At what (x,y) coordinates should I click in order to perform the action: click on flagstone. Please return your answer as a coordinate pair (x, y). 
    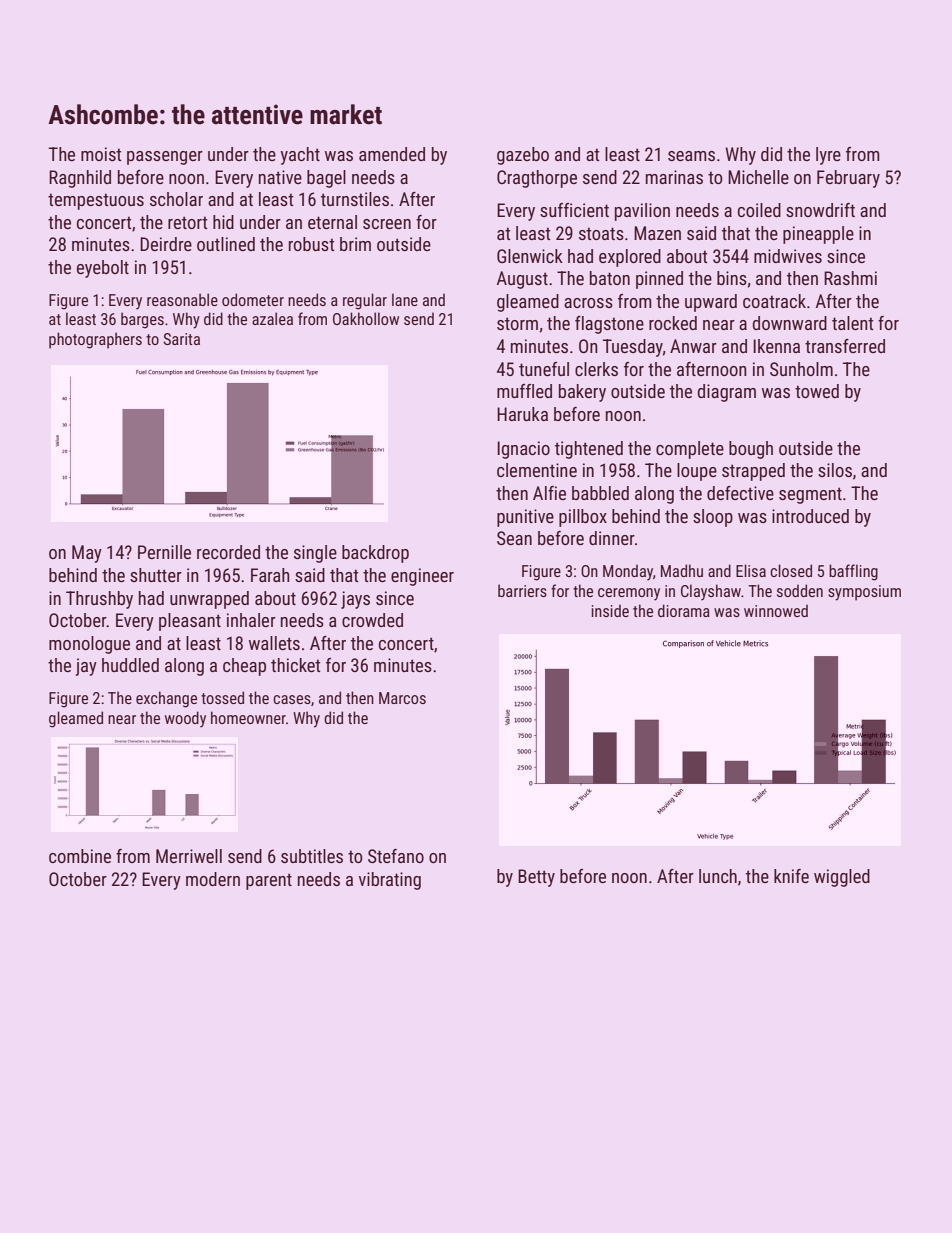
    Looking at the image, I should click on (609, 325).
